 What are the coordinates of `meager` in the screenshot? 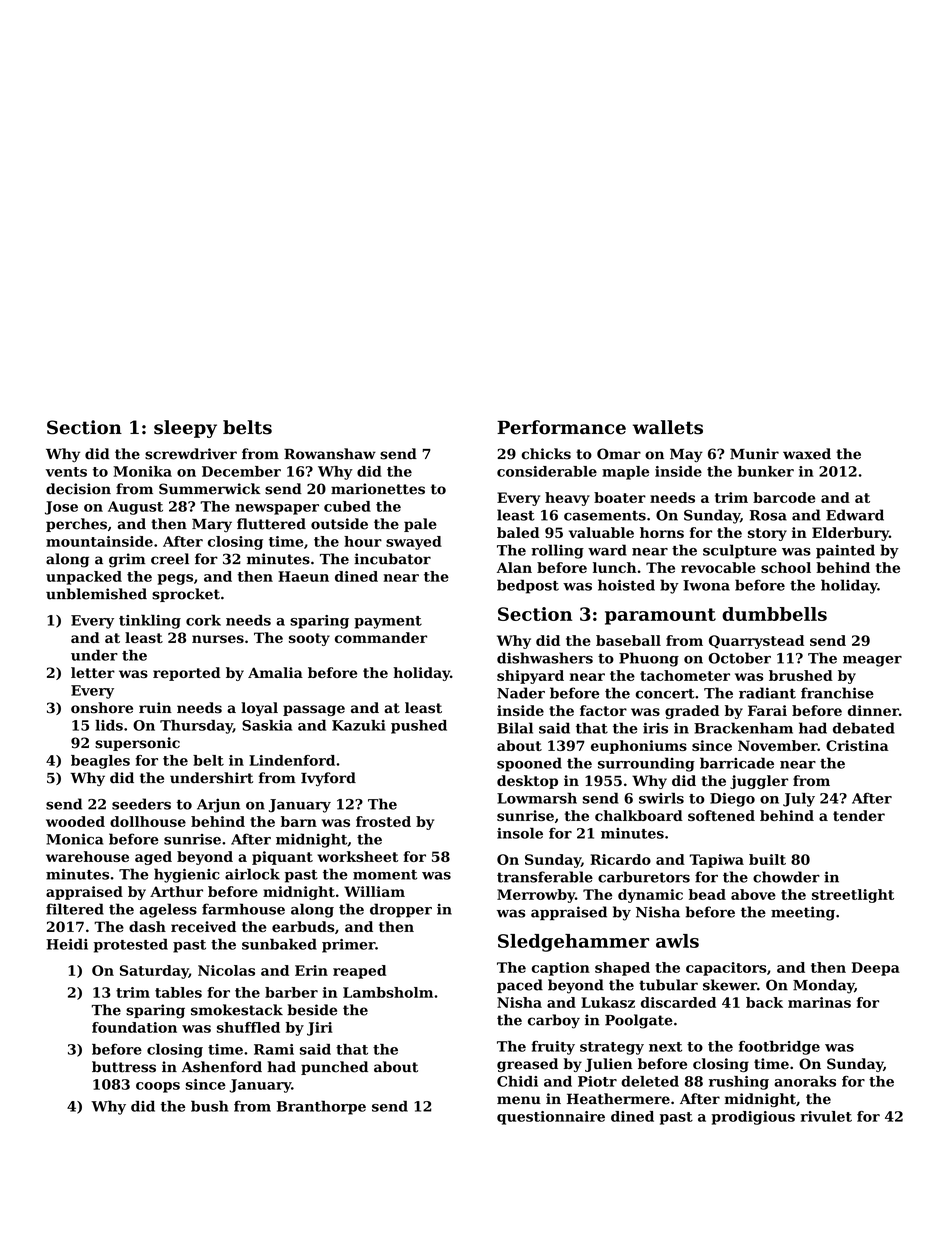 It's located at (872, 661).
